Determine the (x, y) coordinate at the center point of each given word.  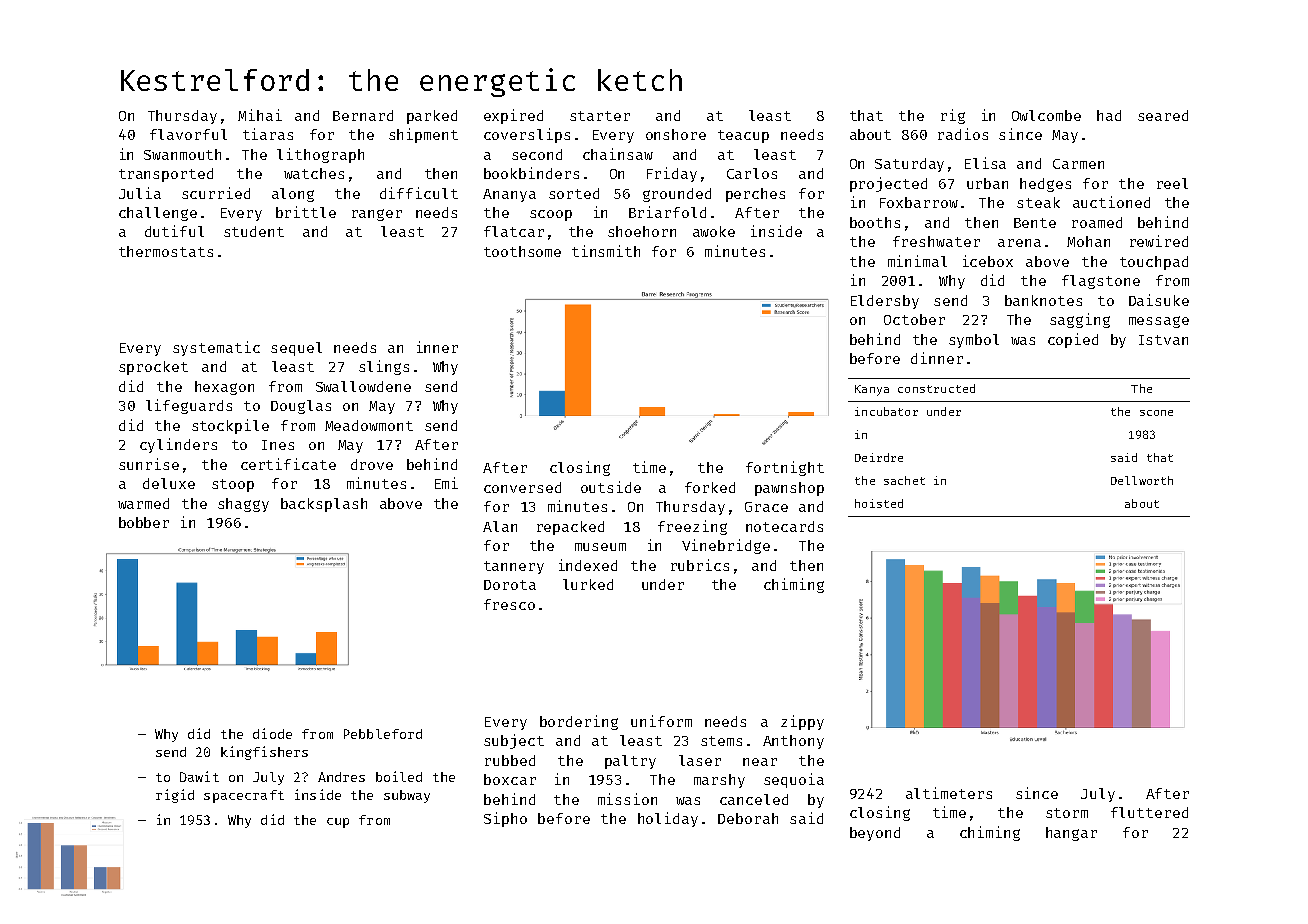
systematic (216, 348)
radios (963, 134)
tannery (514, 567)
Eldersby (885, 302)
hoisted (879, 503)
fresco (509, 604)
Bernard (363, 115)
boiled (399, 776)
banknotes (1043, 300)
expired (513, 116)
